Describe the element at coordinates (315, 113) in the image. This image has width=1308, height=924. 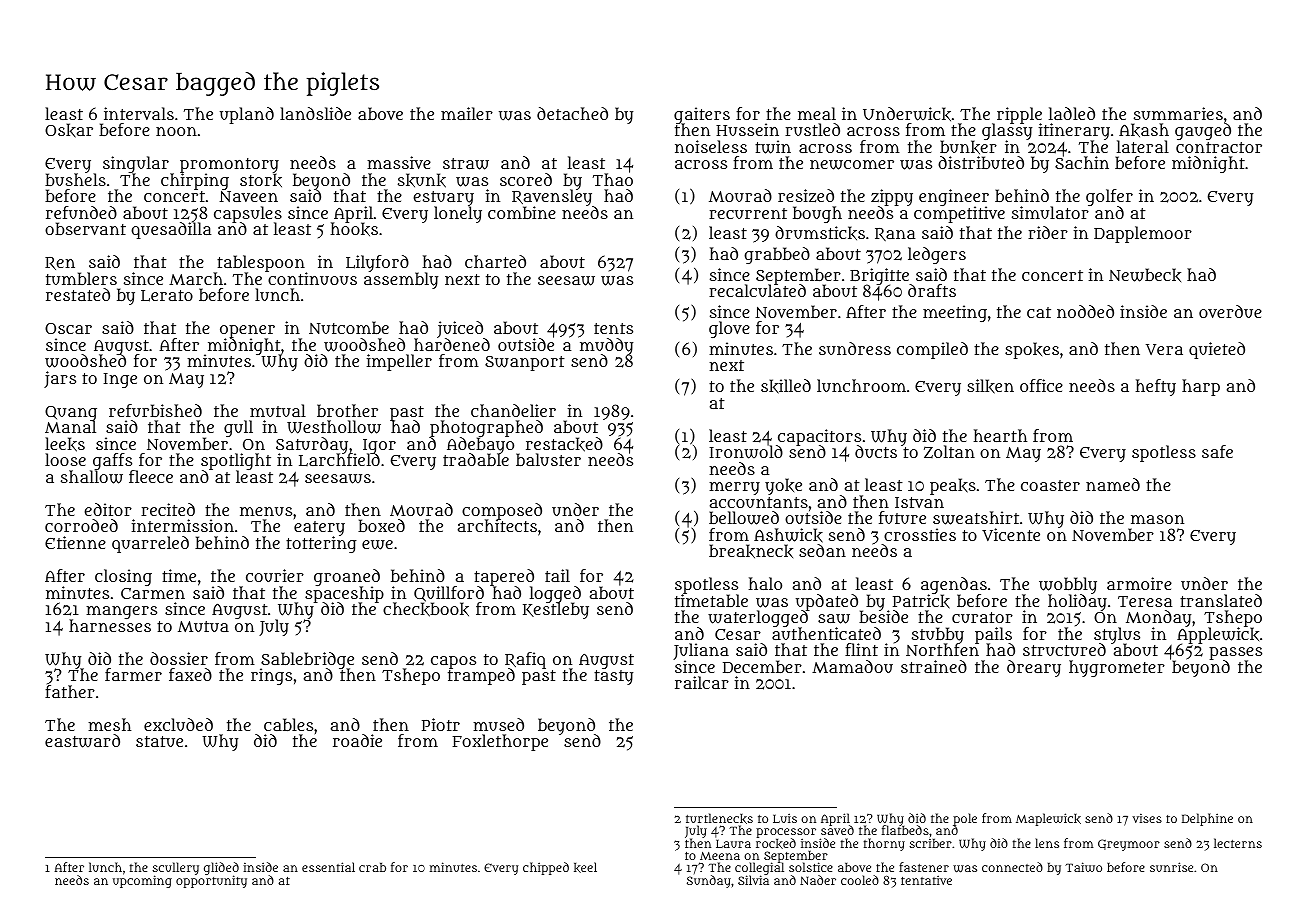
I see `landslide` at that location.
